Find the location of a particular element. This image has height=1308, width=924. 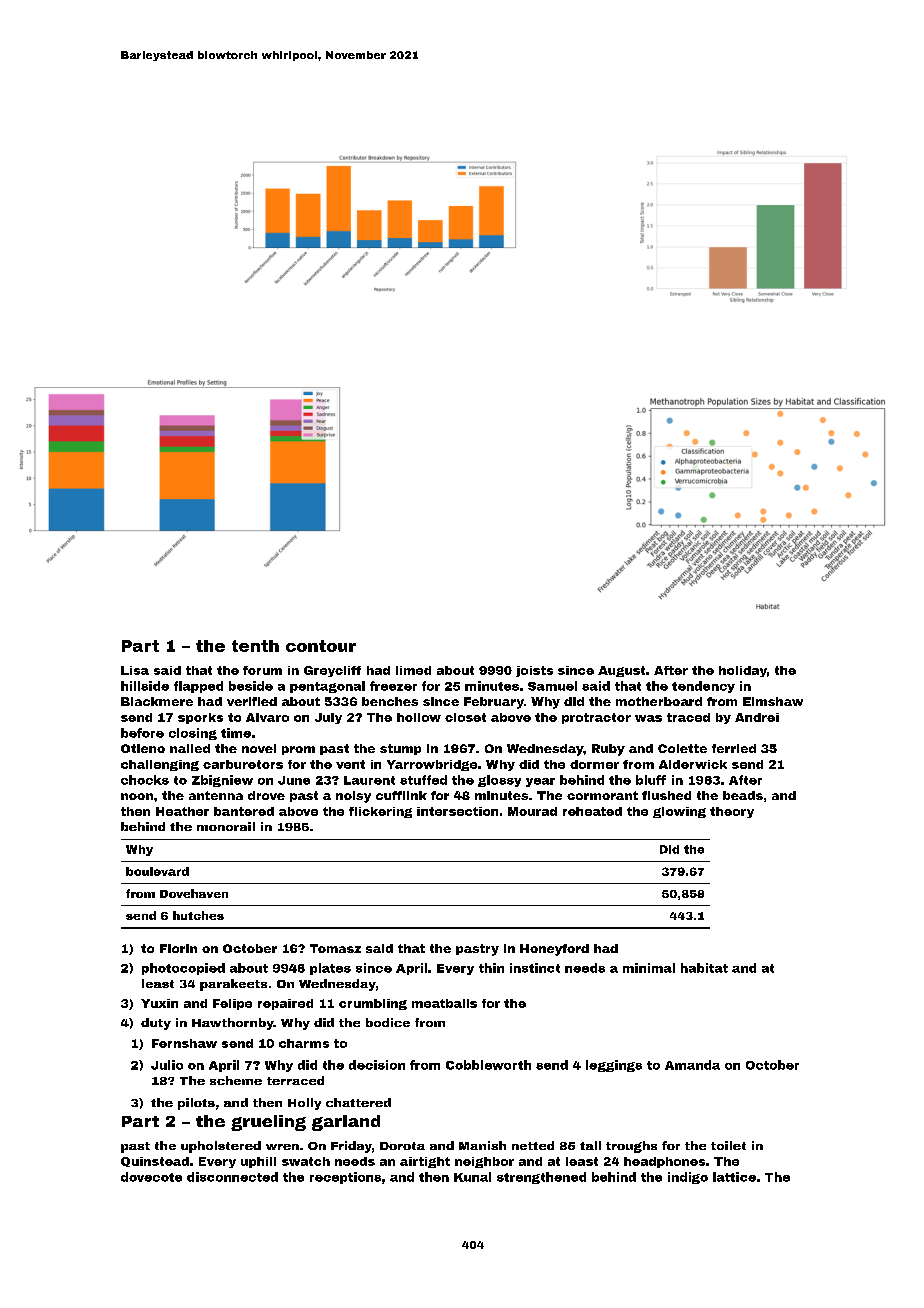

upholstered is located at coordinates (221, 1147).
